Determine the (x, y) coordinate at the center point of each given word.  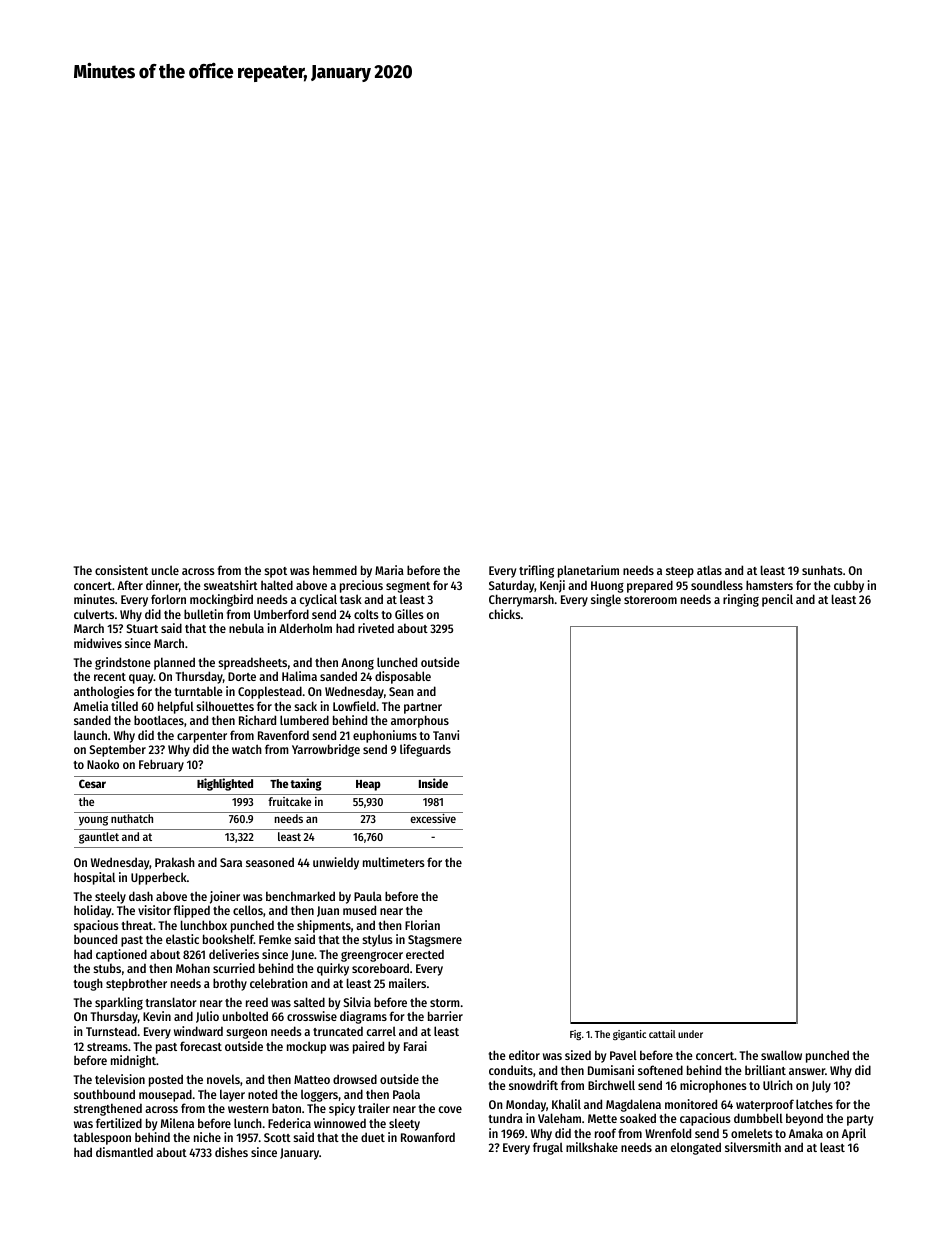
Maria (389, 570)
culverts (94, 614)
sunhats (822, 570)
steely (110, 897)
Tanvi (446, 735)
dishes (231, 1152)
